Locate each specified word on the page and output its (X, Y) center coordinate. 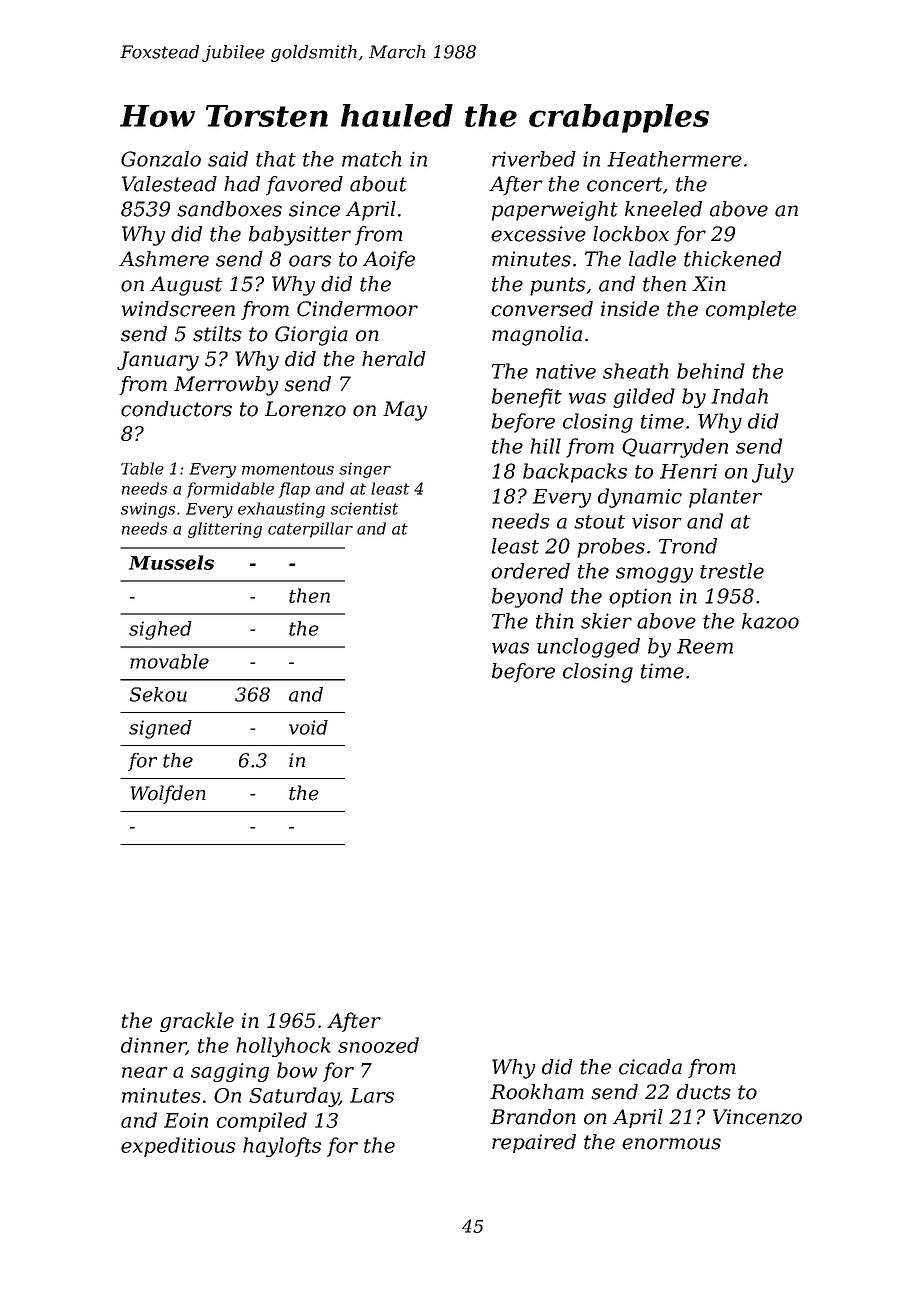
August (186, 286)
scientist (364, 508)
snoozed (378, 1045)
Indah (739, 396)
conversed (542, 309)
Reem (705, 646)
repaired (534, 1143)
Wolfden (168, 794)
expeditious (178, 1147)
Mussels (171, 562)
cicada (650, 1067)
